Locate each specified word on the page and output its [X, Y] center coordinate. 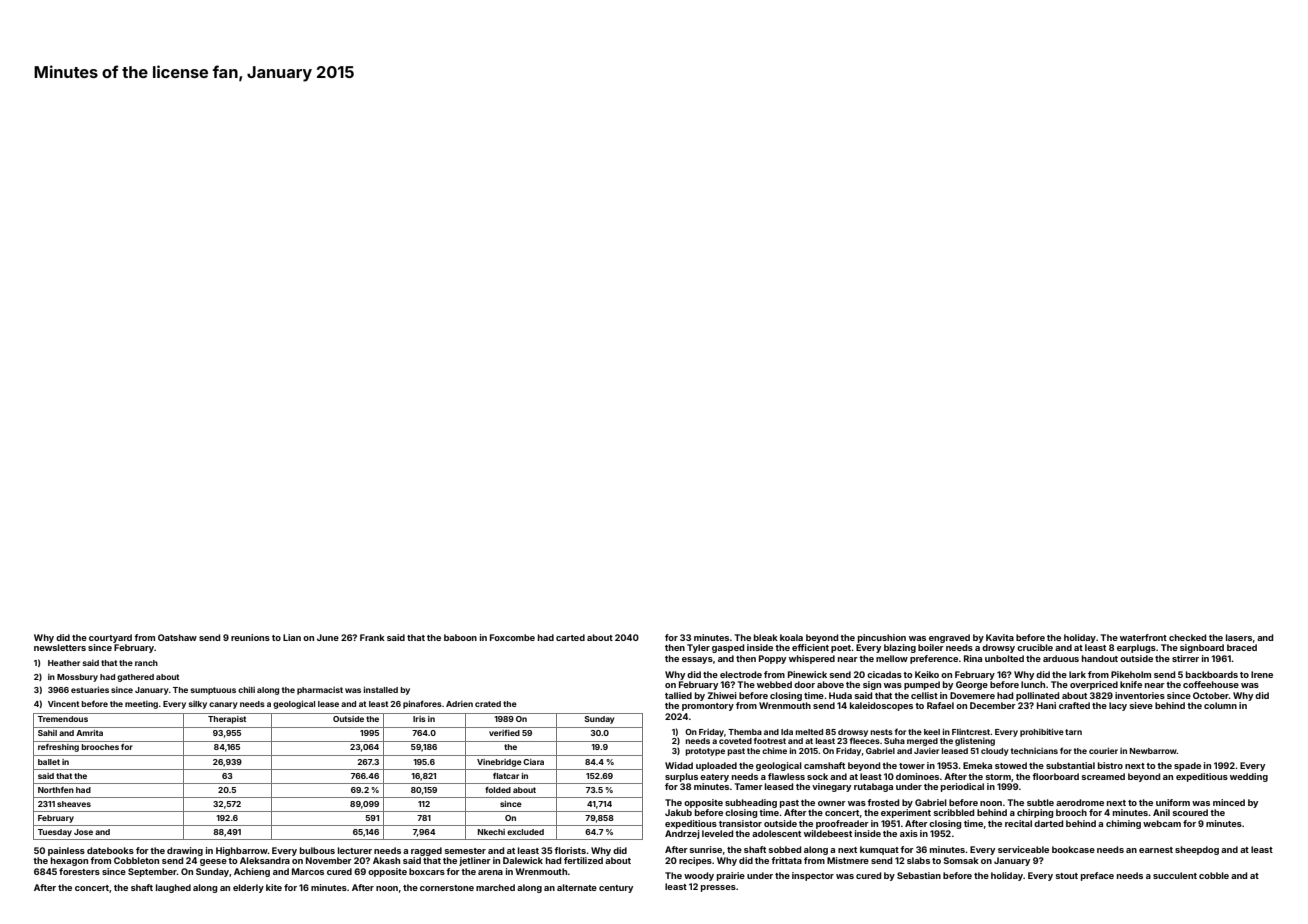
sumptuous [213, 691]
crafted [1074, 705]
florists [570, 850]
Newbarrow [1153, 751]
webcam [1162, 823]
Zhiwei [722, 695]
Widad [679, 765]
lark [1077, 674]
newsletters [60, 647]
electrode [741, 674]
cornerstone [447, 888]
